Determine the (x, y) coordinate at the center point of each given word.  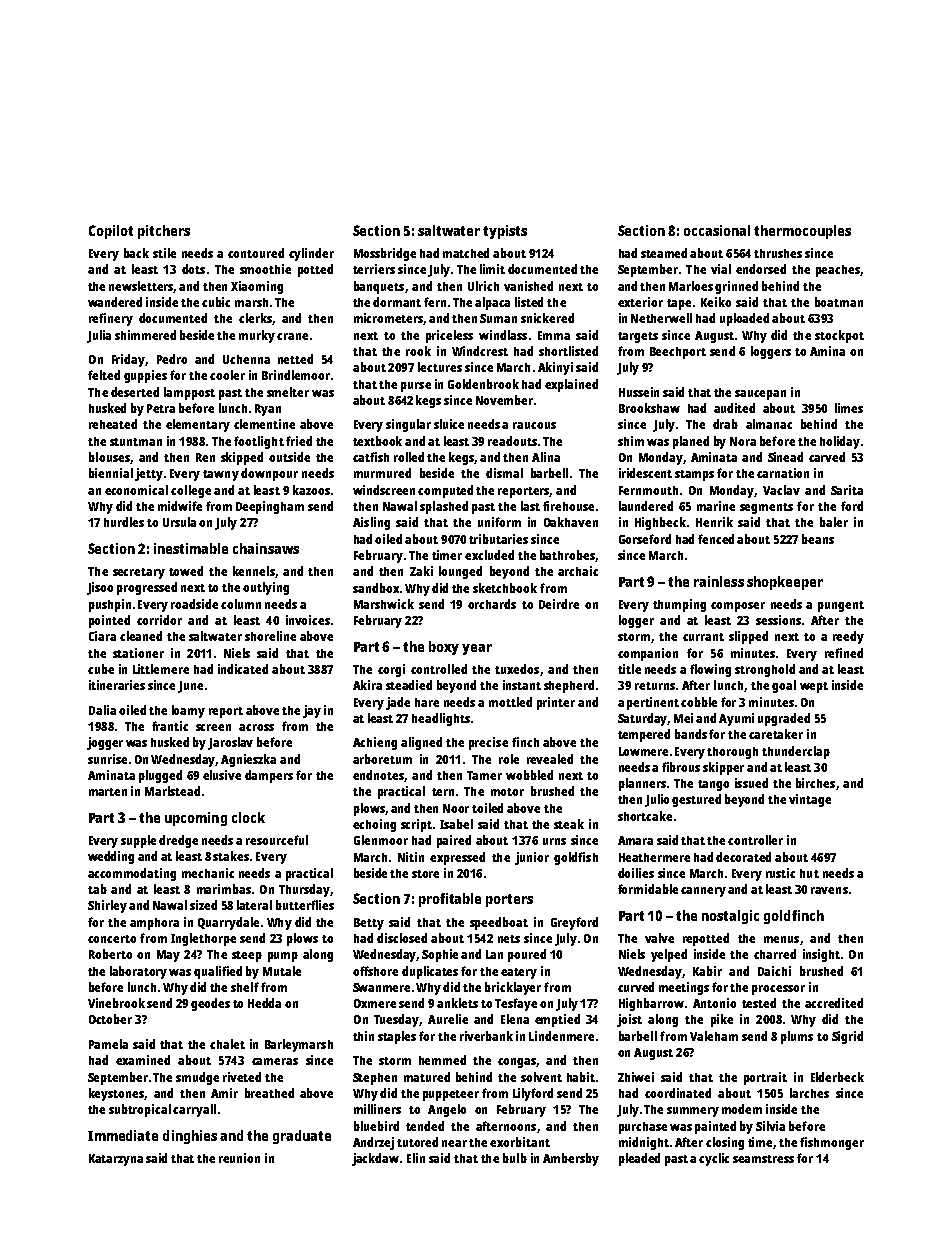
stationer (138, 653)
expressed (457, 858)
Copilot (111, 232)
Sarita (847, 490)
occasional (717, 230)
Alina (546, 457)
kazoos (311, 490)
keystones (116, 1094)
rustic (780, 873)
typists (505, 232)
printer (556, 703)
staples (397, 1037)
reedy (848, 637)
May (168, 956)
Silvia (770, 1126)
